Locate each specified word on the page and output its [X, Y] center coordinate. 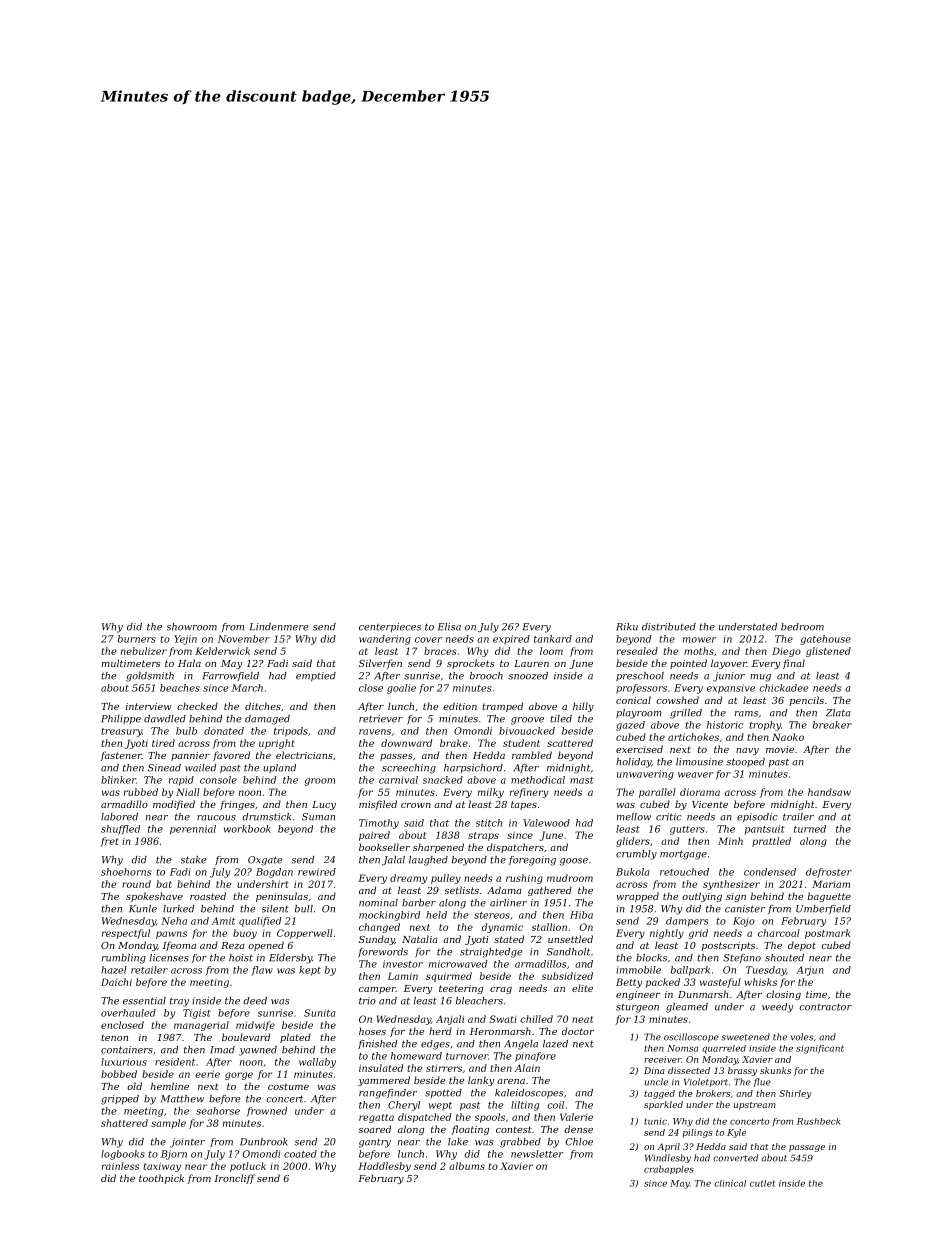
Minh [730, 841]
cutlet [762, 1183]
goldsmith [150, 677]
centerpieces [390, 627]
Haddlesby [384, 1167]
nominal [378, 903]
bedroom [802, 627]
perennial [193, 830]
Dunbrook [264, 1142]
